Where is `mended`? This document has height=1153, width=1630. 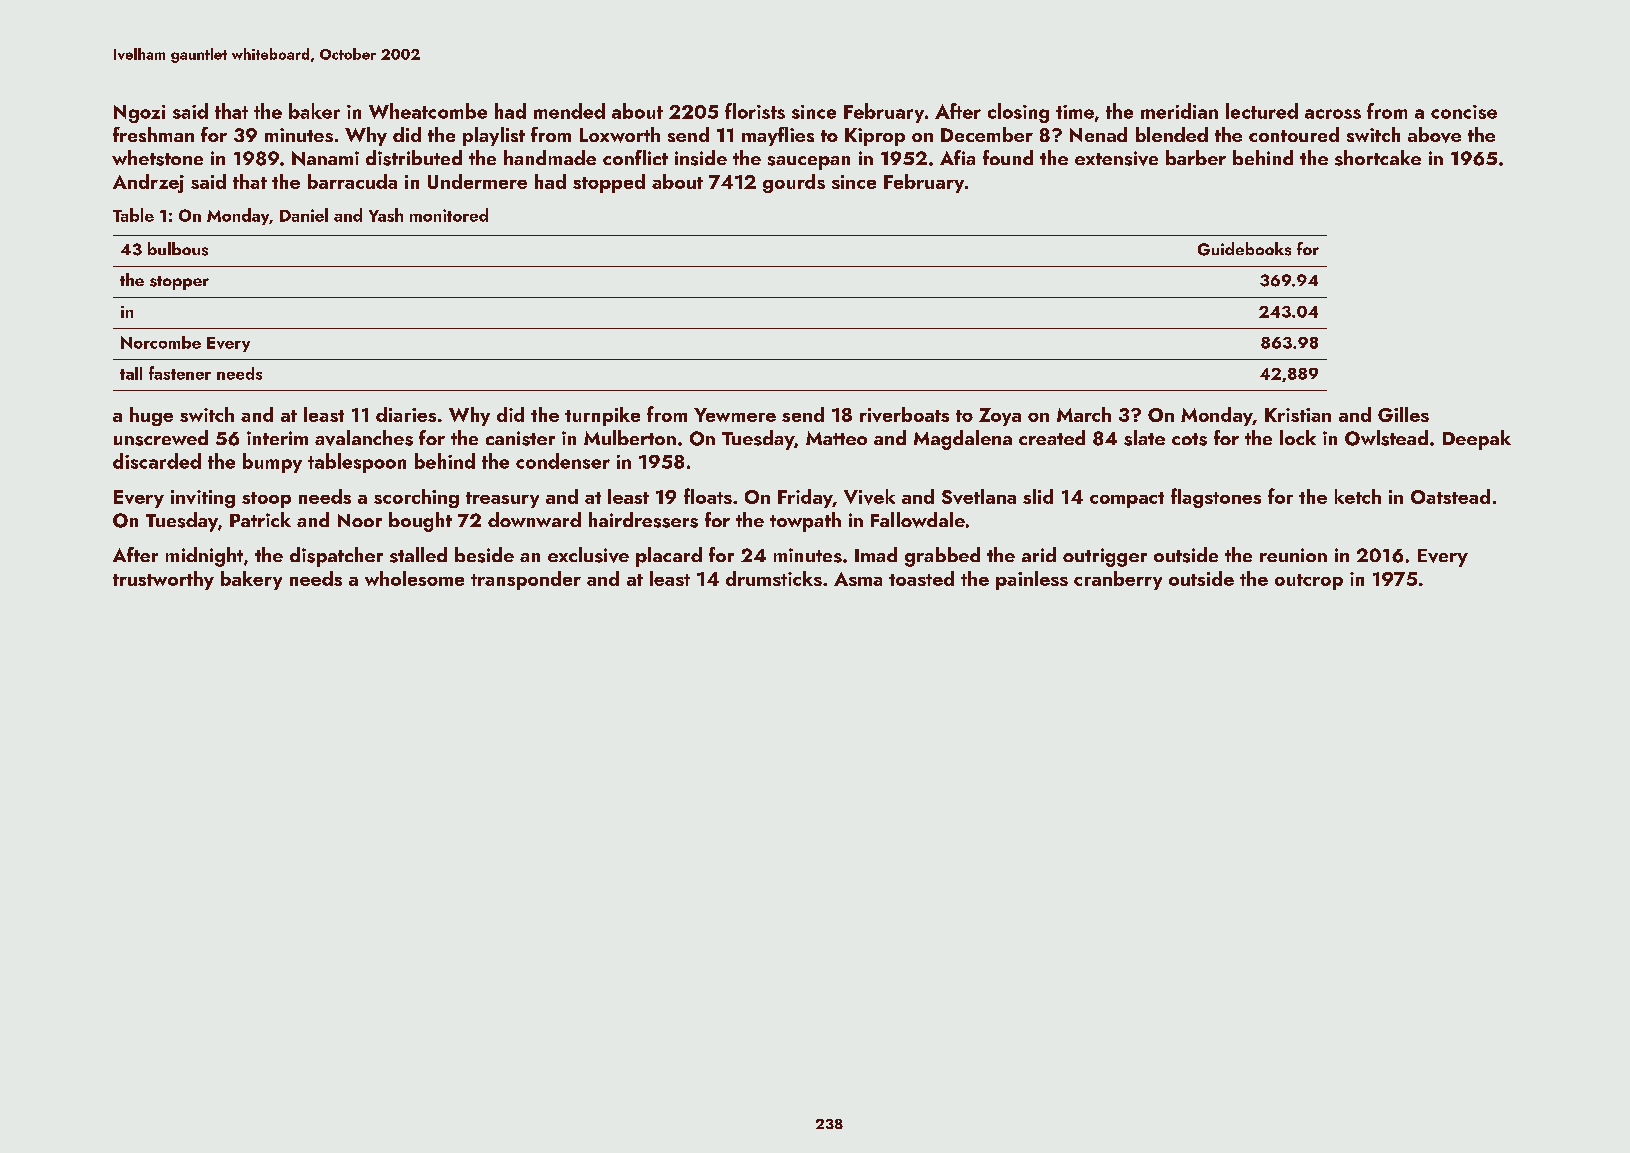
mended is located at coordinates (569, 111).
